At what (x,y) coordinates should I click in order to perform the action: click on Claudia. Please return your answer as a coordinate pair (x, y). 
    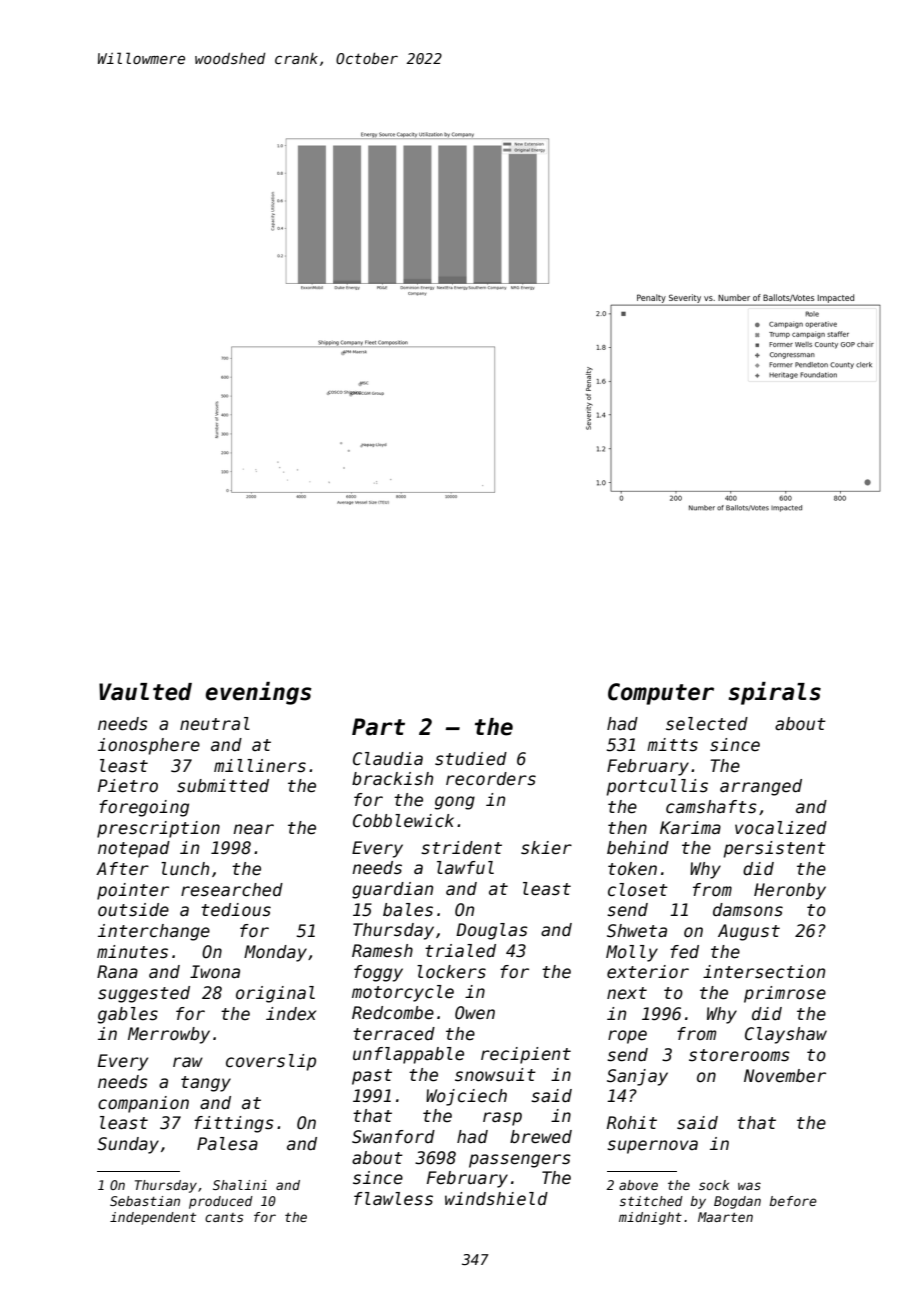
    Looking at the image, I should click on (388, 758).
